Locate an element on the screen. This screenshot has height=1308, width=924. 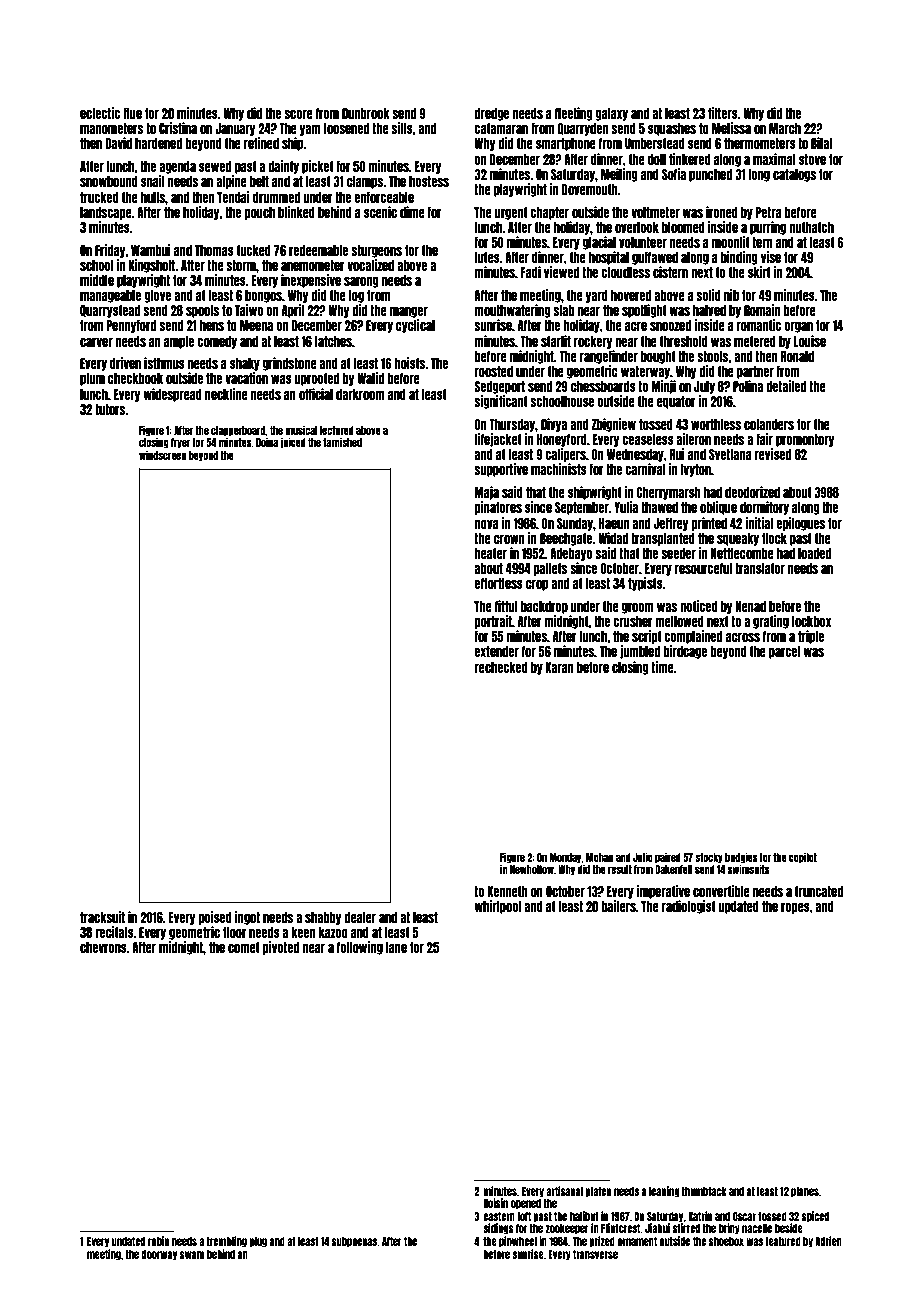
windscreen is located at coordinates (162, 455).
